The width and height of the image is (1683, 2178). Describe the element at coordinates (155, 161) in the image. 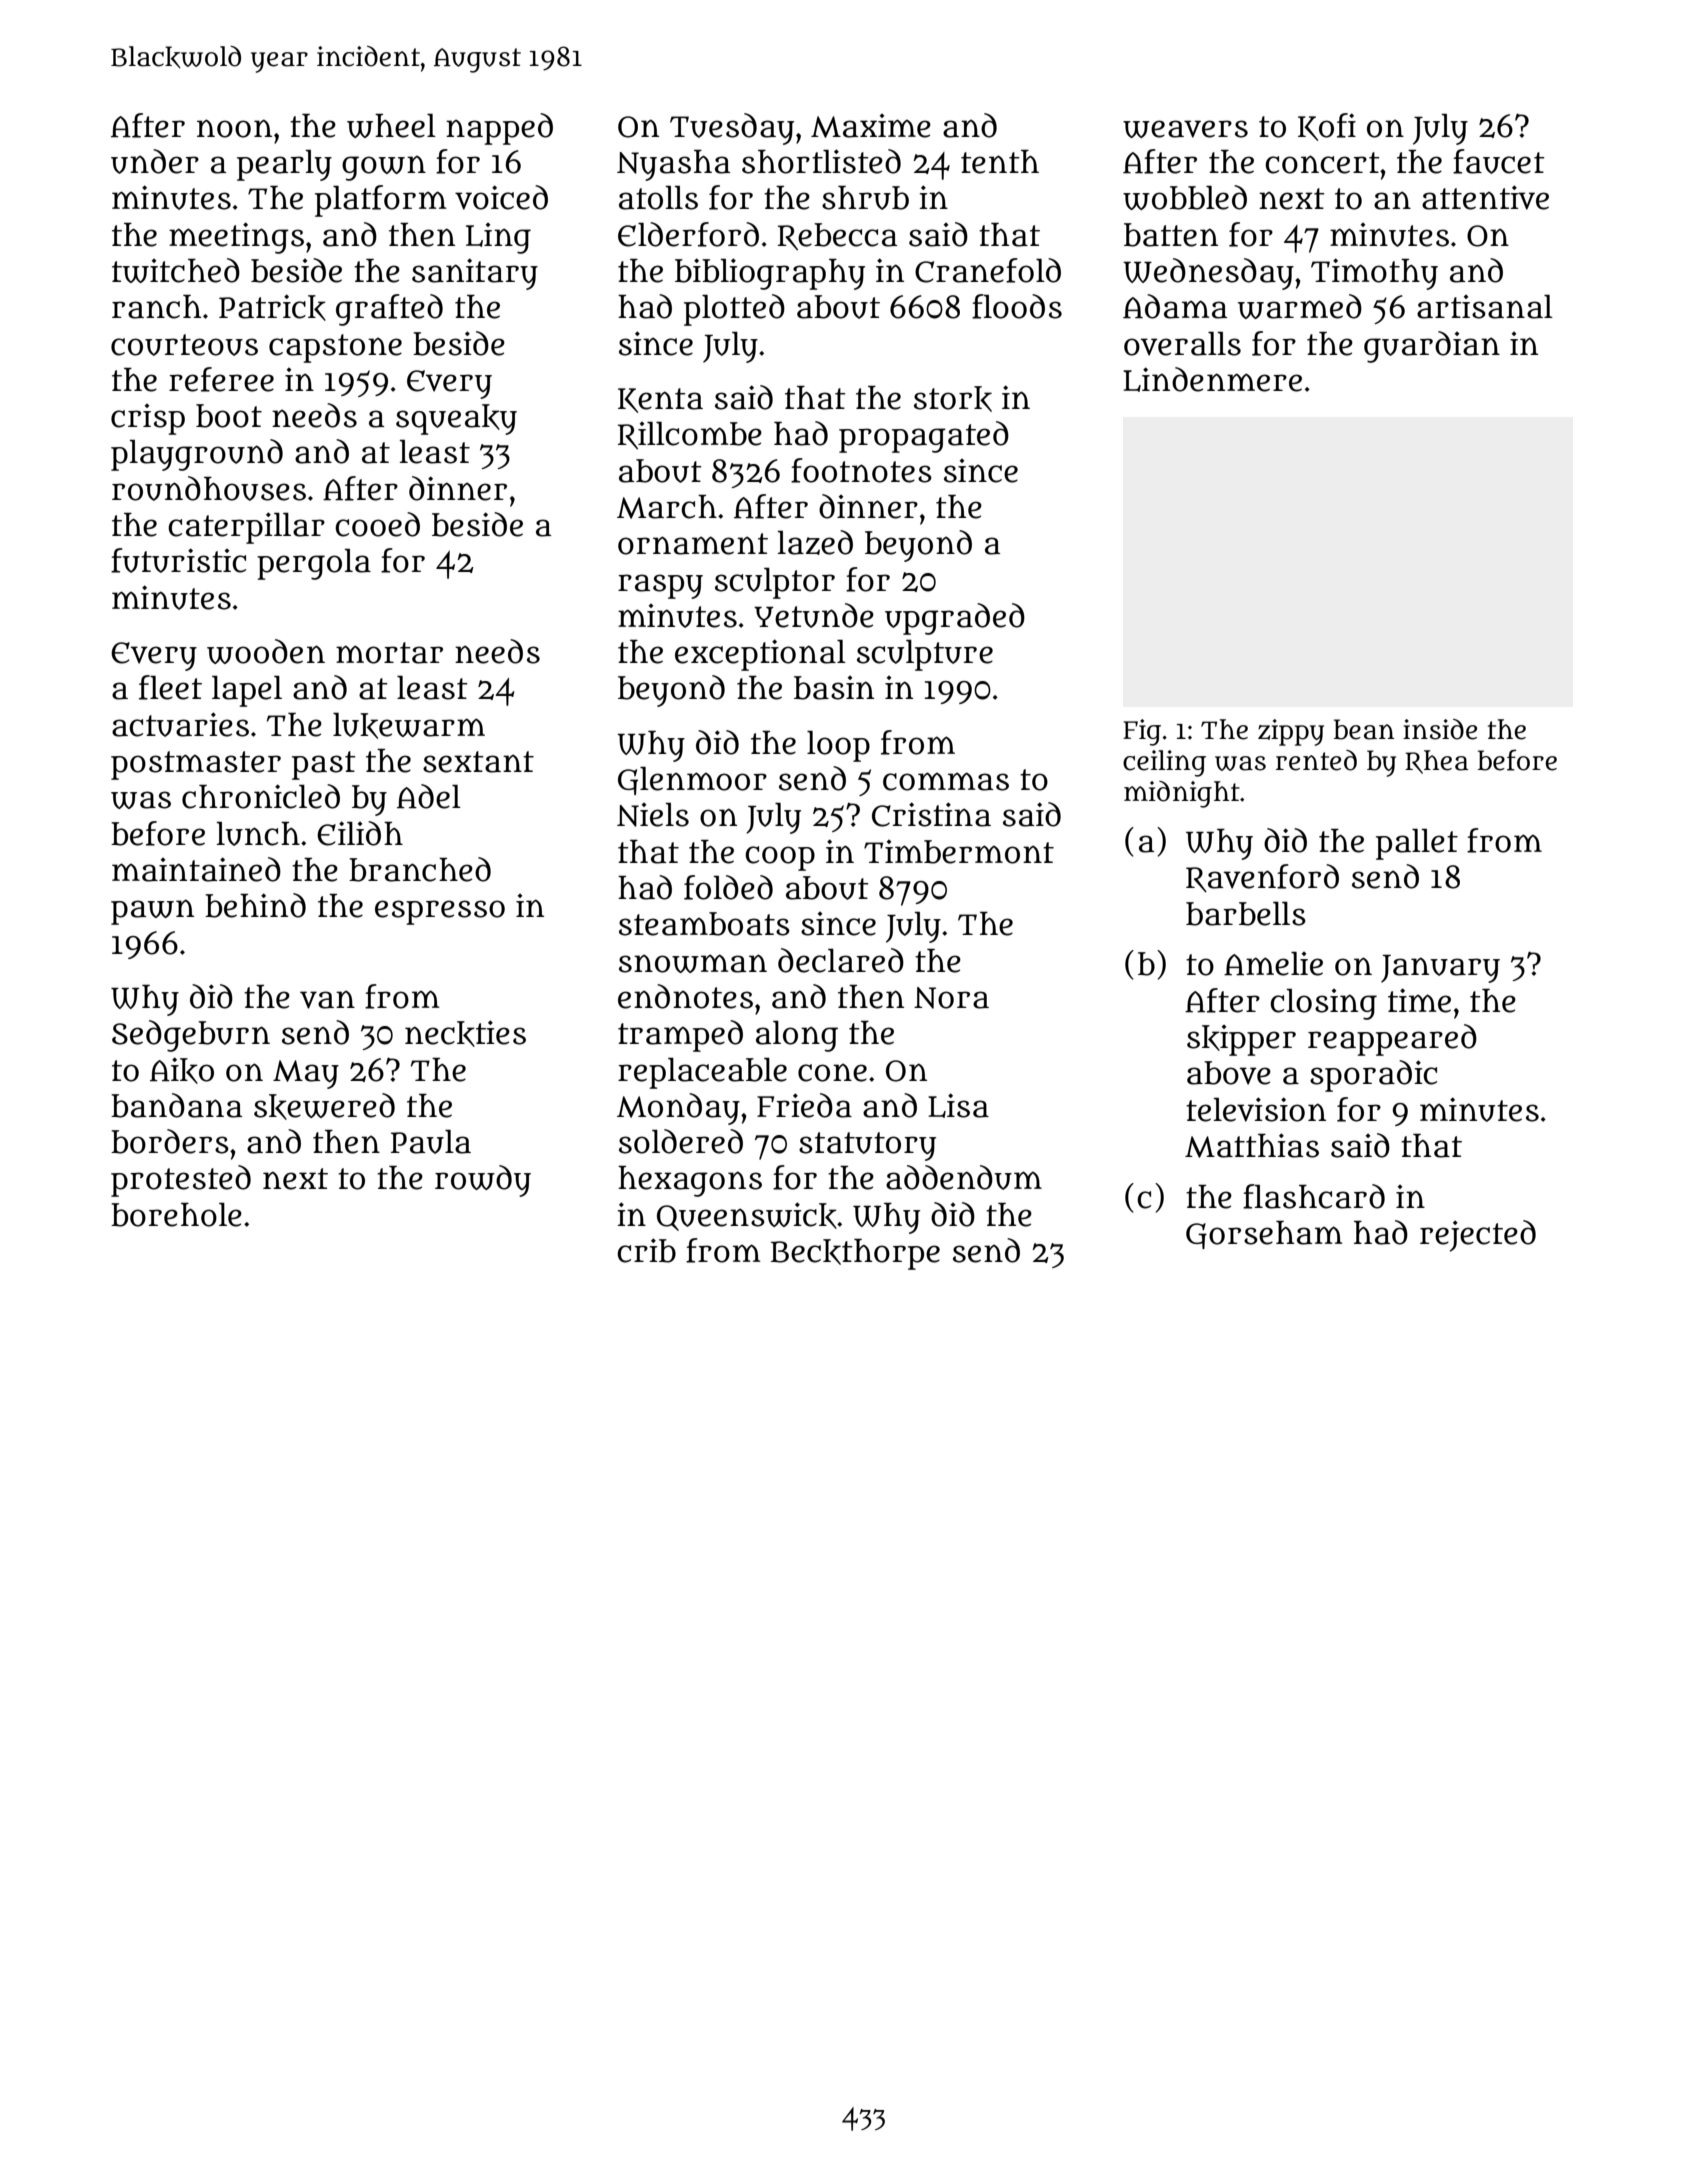

I see `under` at that location.
